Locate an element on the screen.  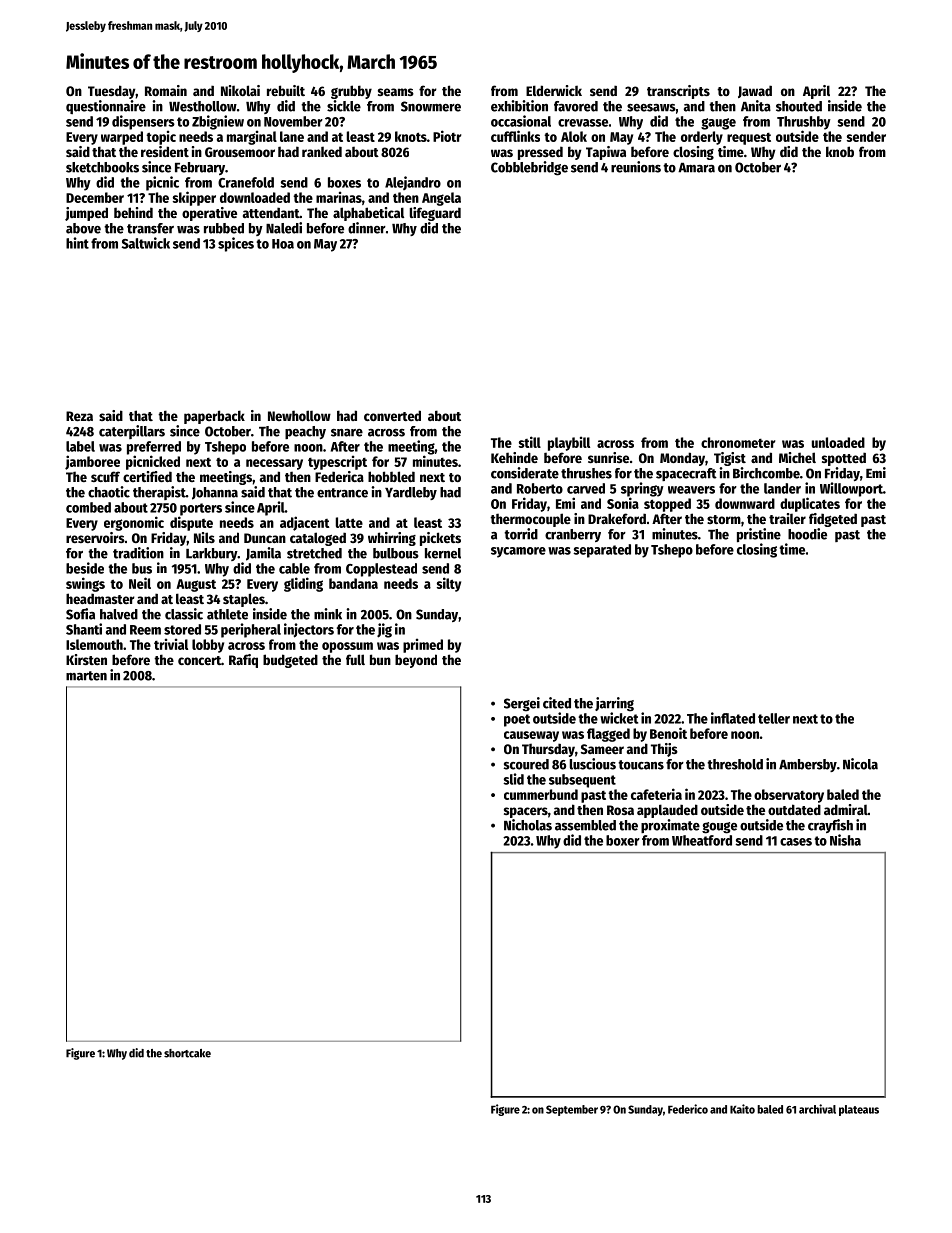
concert is located at coordinates (199, 660).
